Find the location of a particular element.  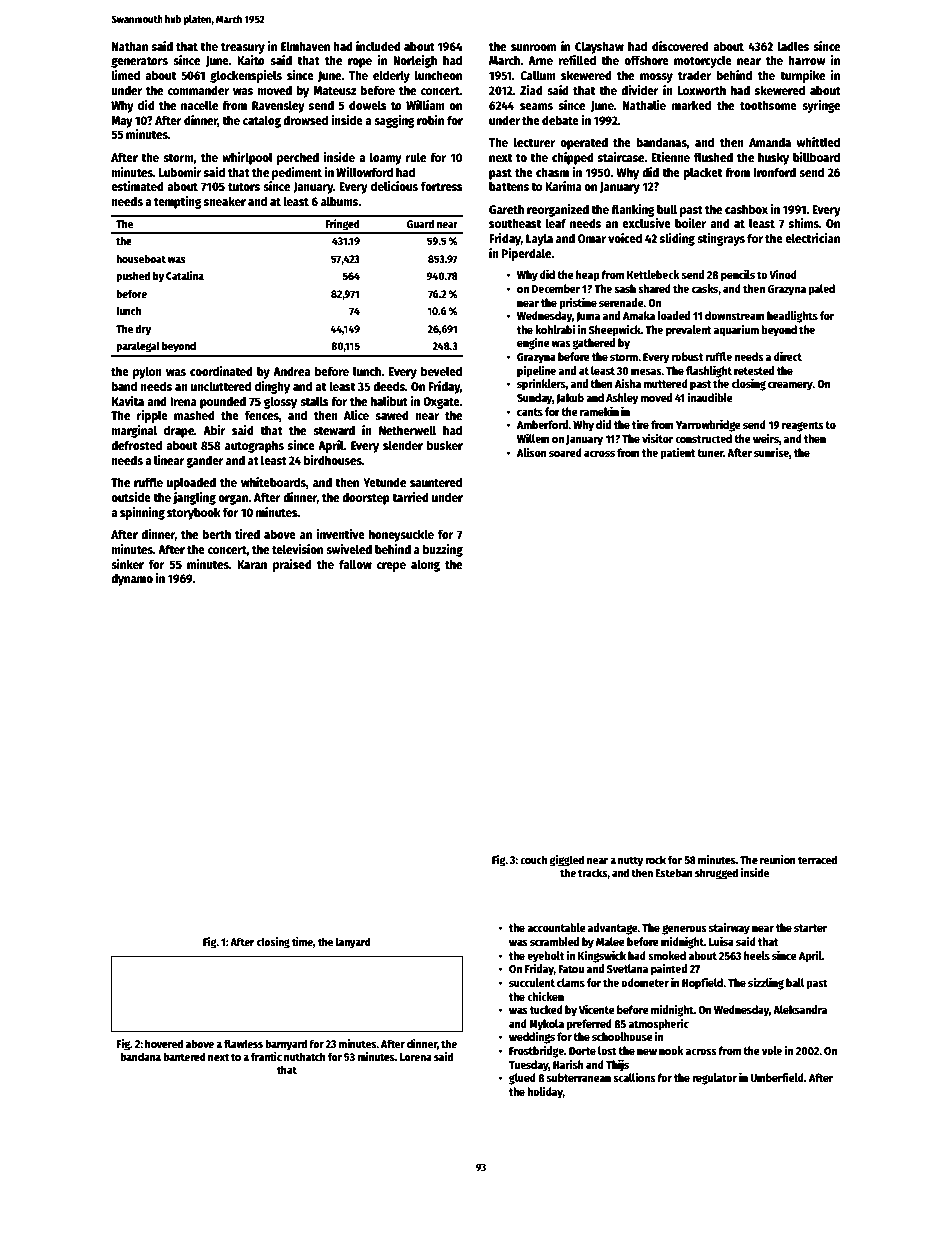

lanyard is located at coordinates (353, 943).
